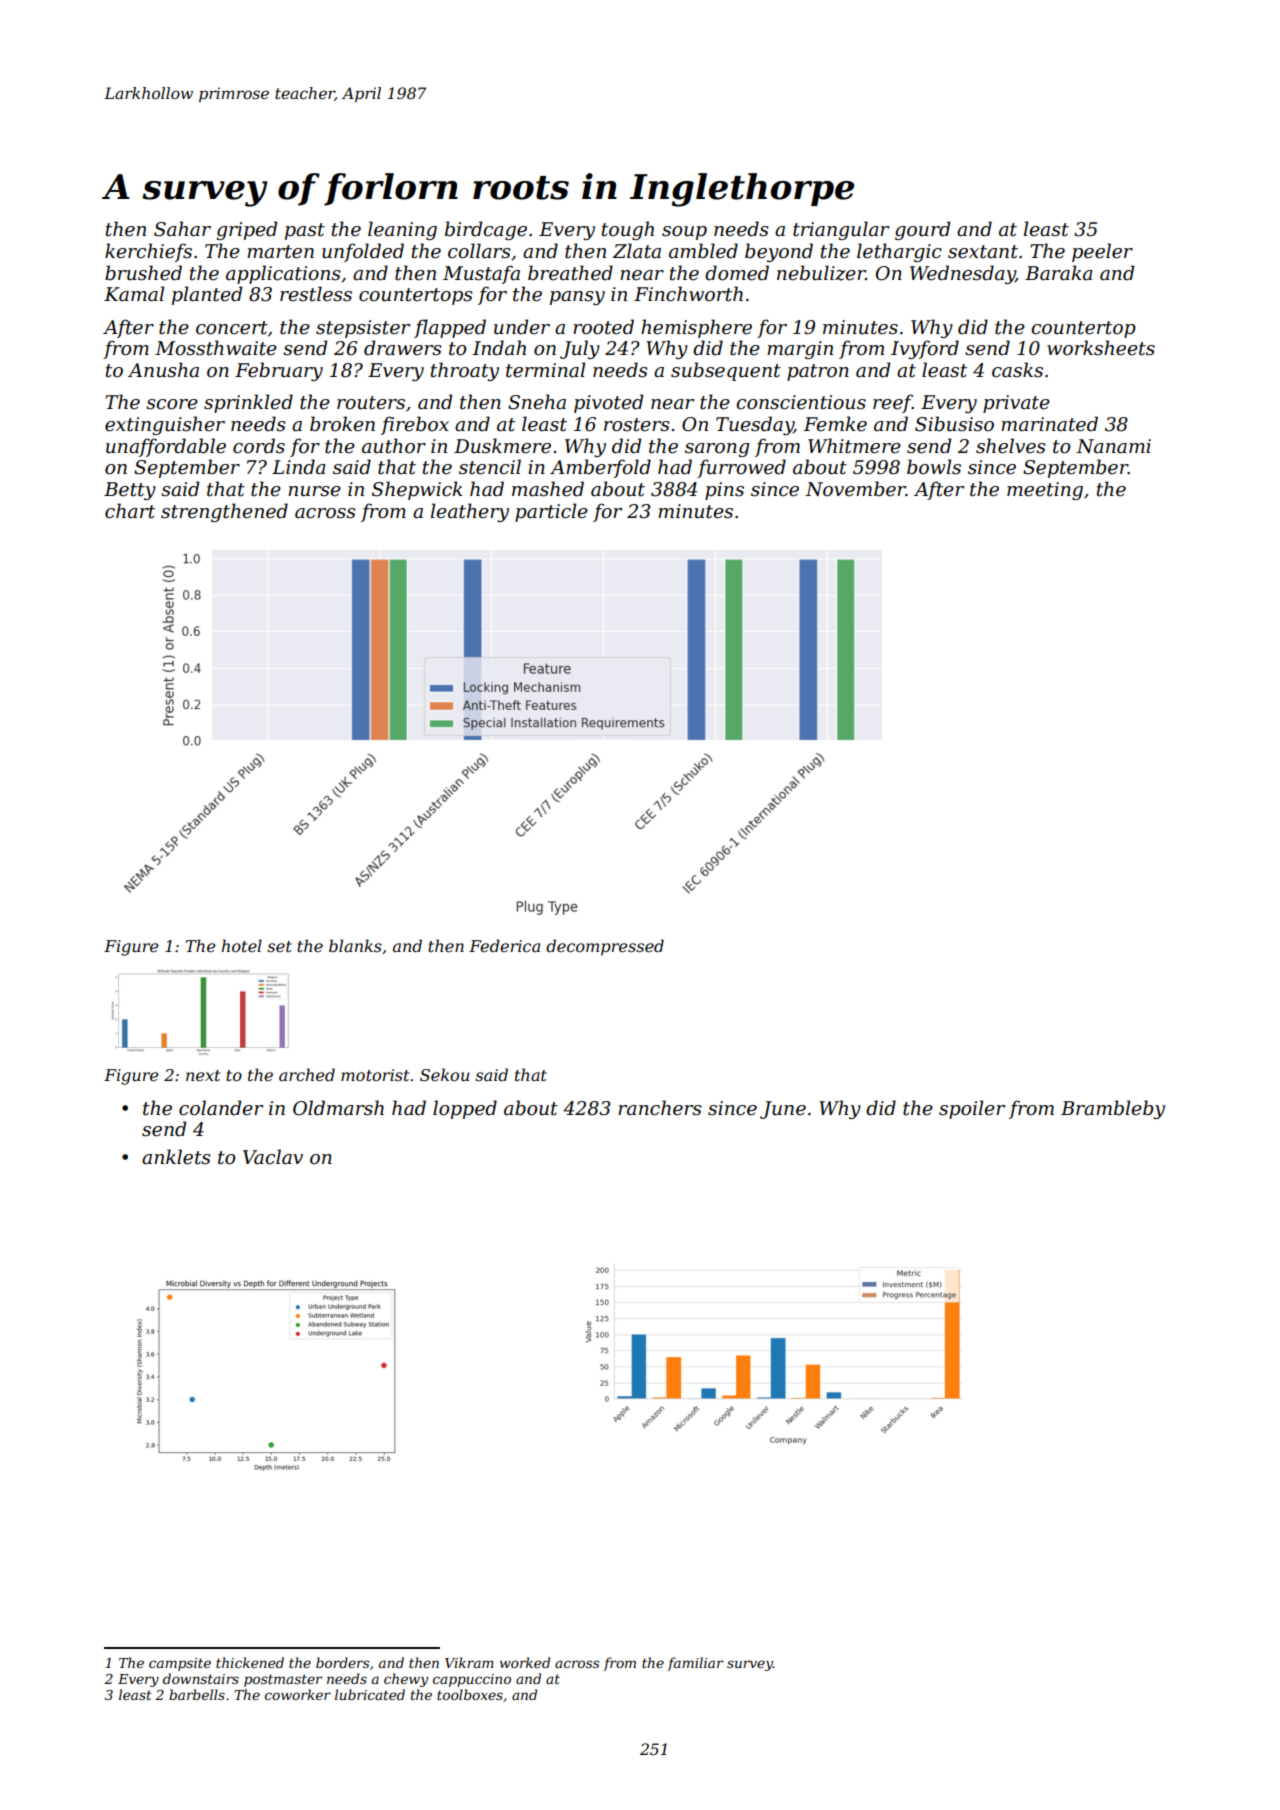 The height and width of the screenshot is (1810, 1280). What do you see at coordinates (934, 467) in the screenshot?
I see `bowls` at bounding box center [934, 467].
